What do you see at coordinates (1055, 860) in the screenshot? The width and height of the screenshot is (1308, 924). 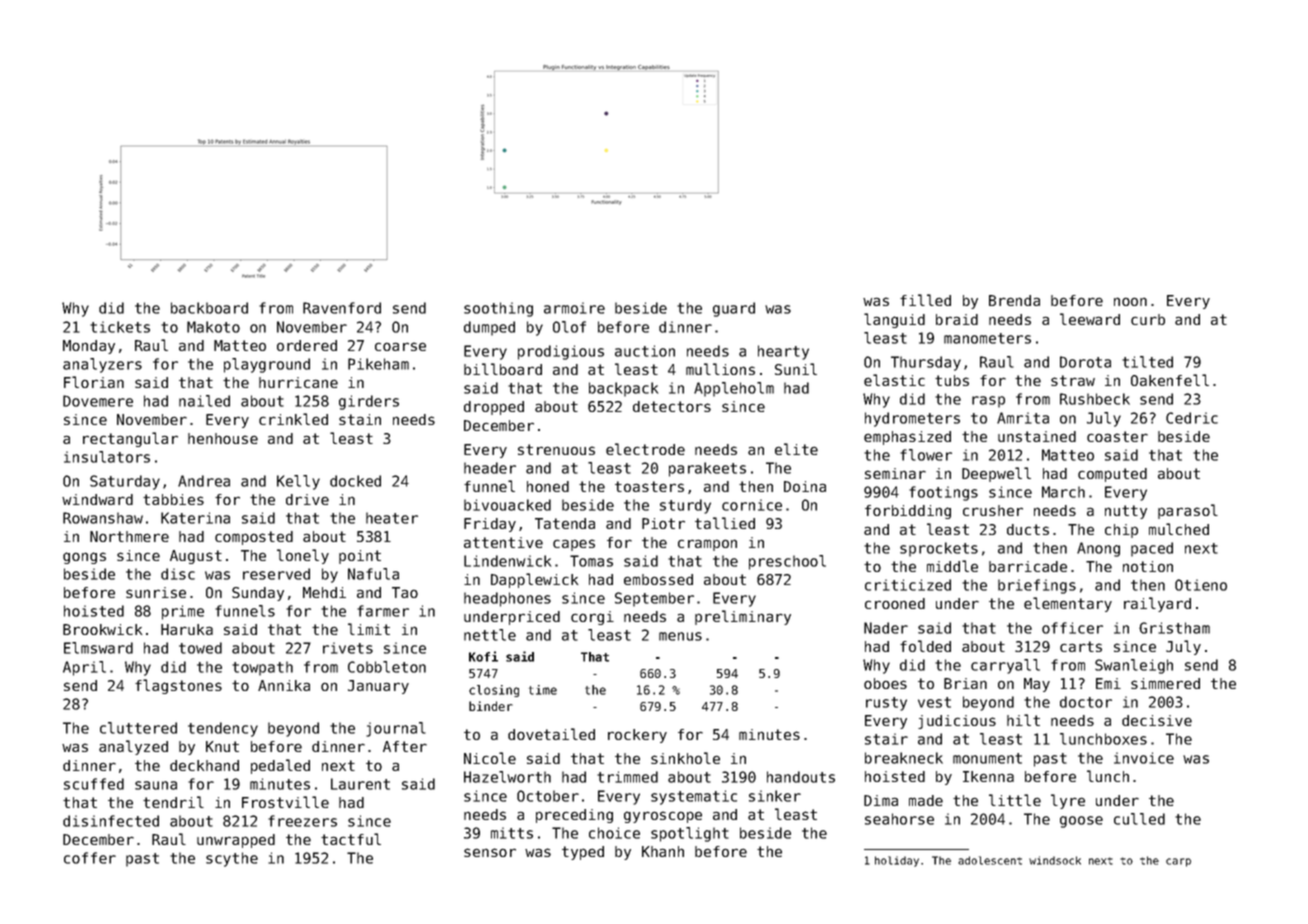 I see `windsock` at bounding box center [1055, 860].
